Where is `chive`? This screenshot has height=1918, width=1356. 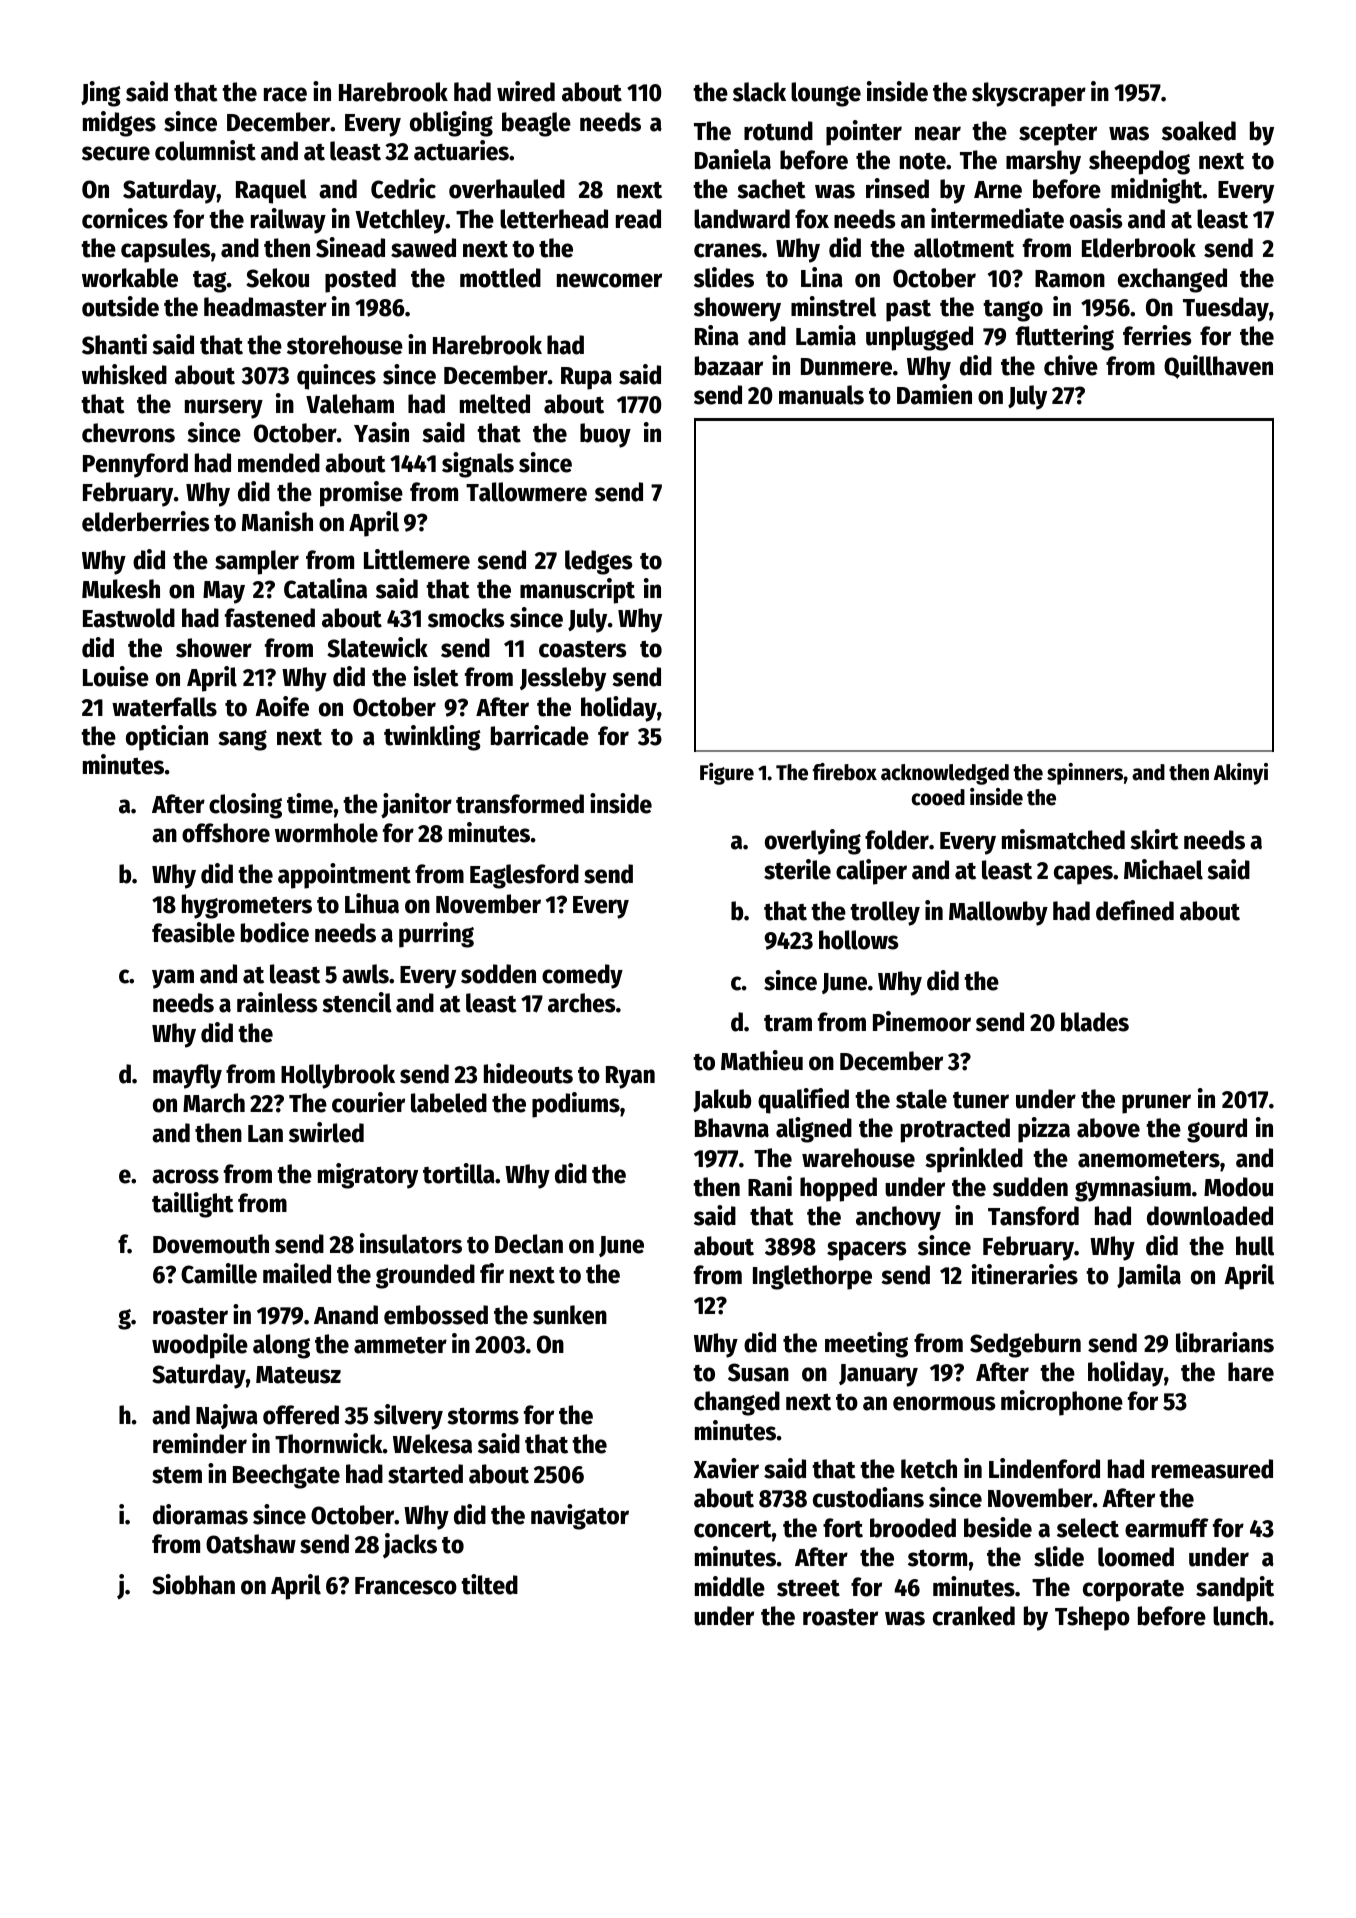 chive is located at coordinates (1071, 365).
